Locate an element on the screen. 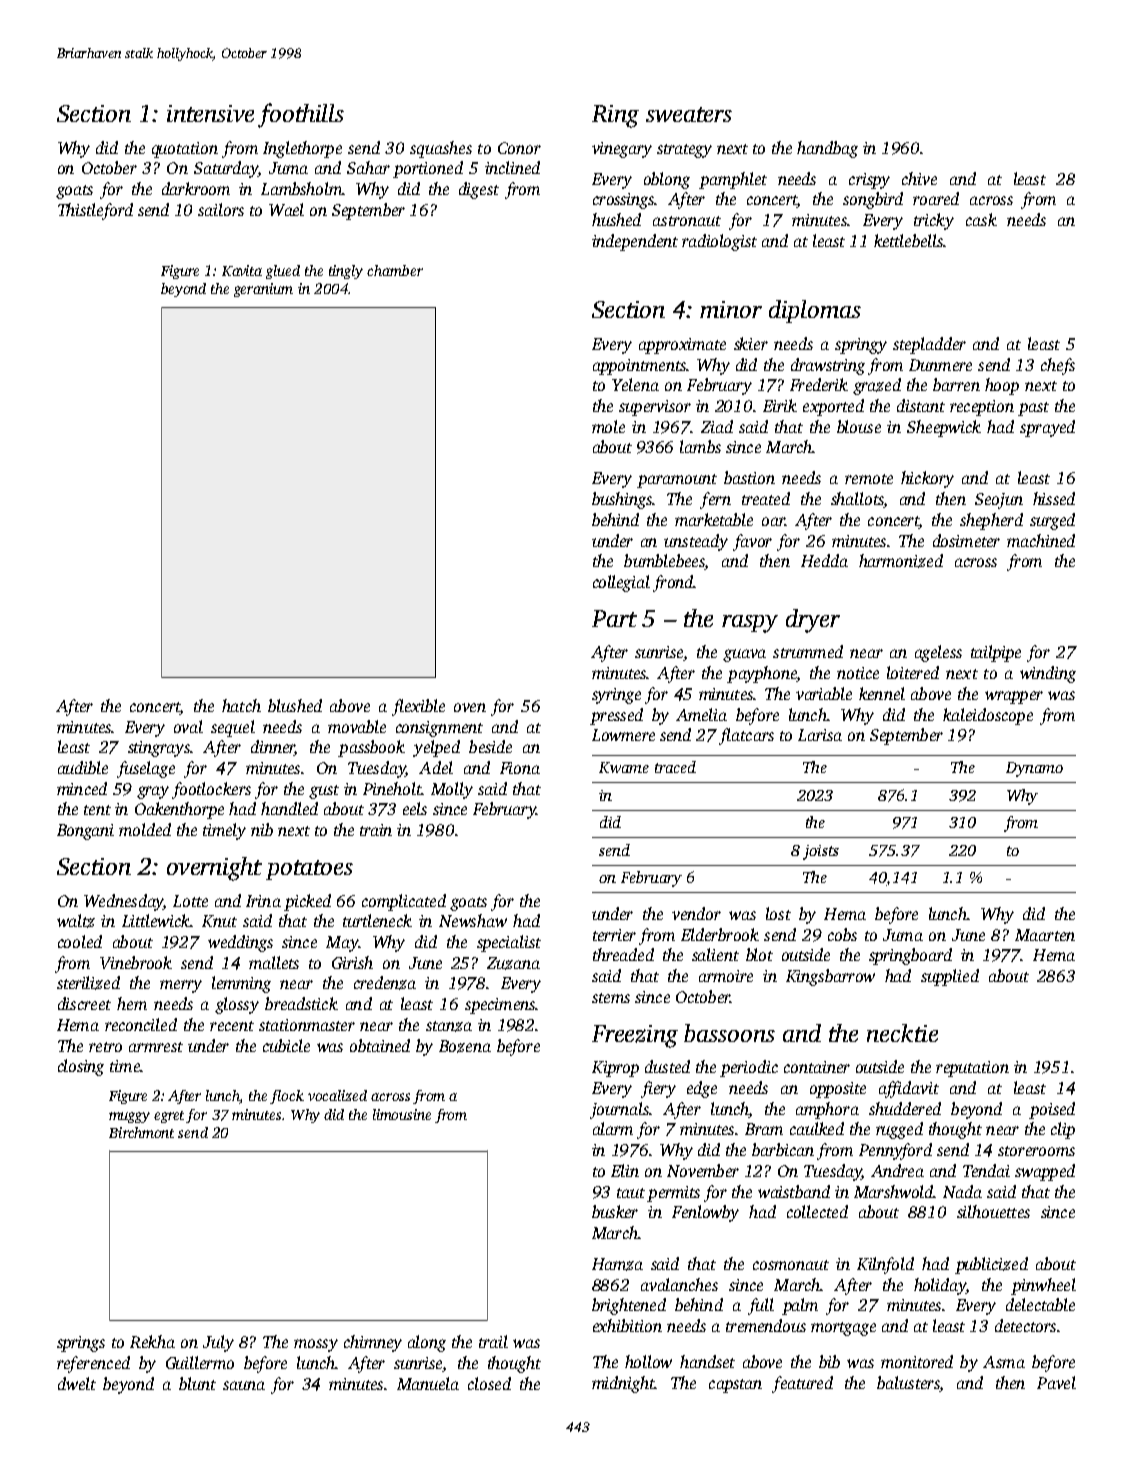 The height and width of the screenshot is (1465, 1132). hatch is located at coordinates (241, 705).
